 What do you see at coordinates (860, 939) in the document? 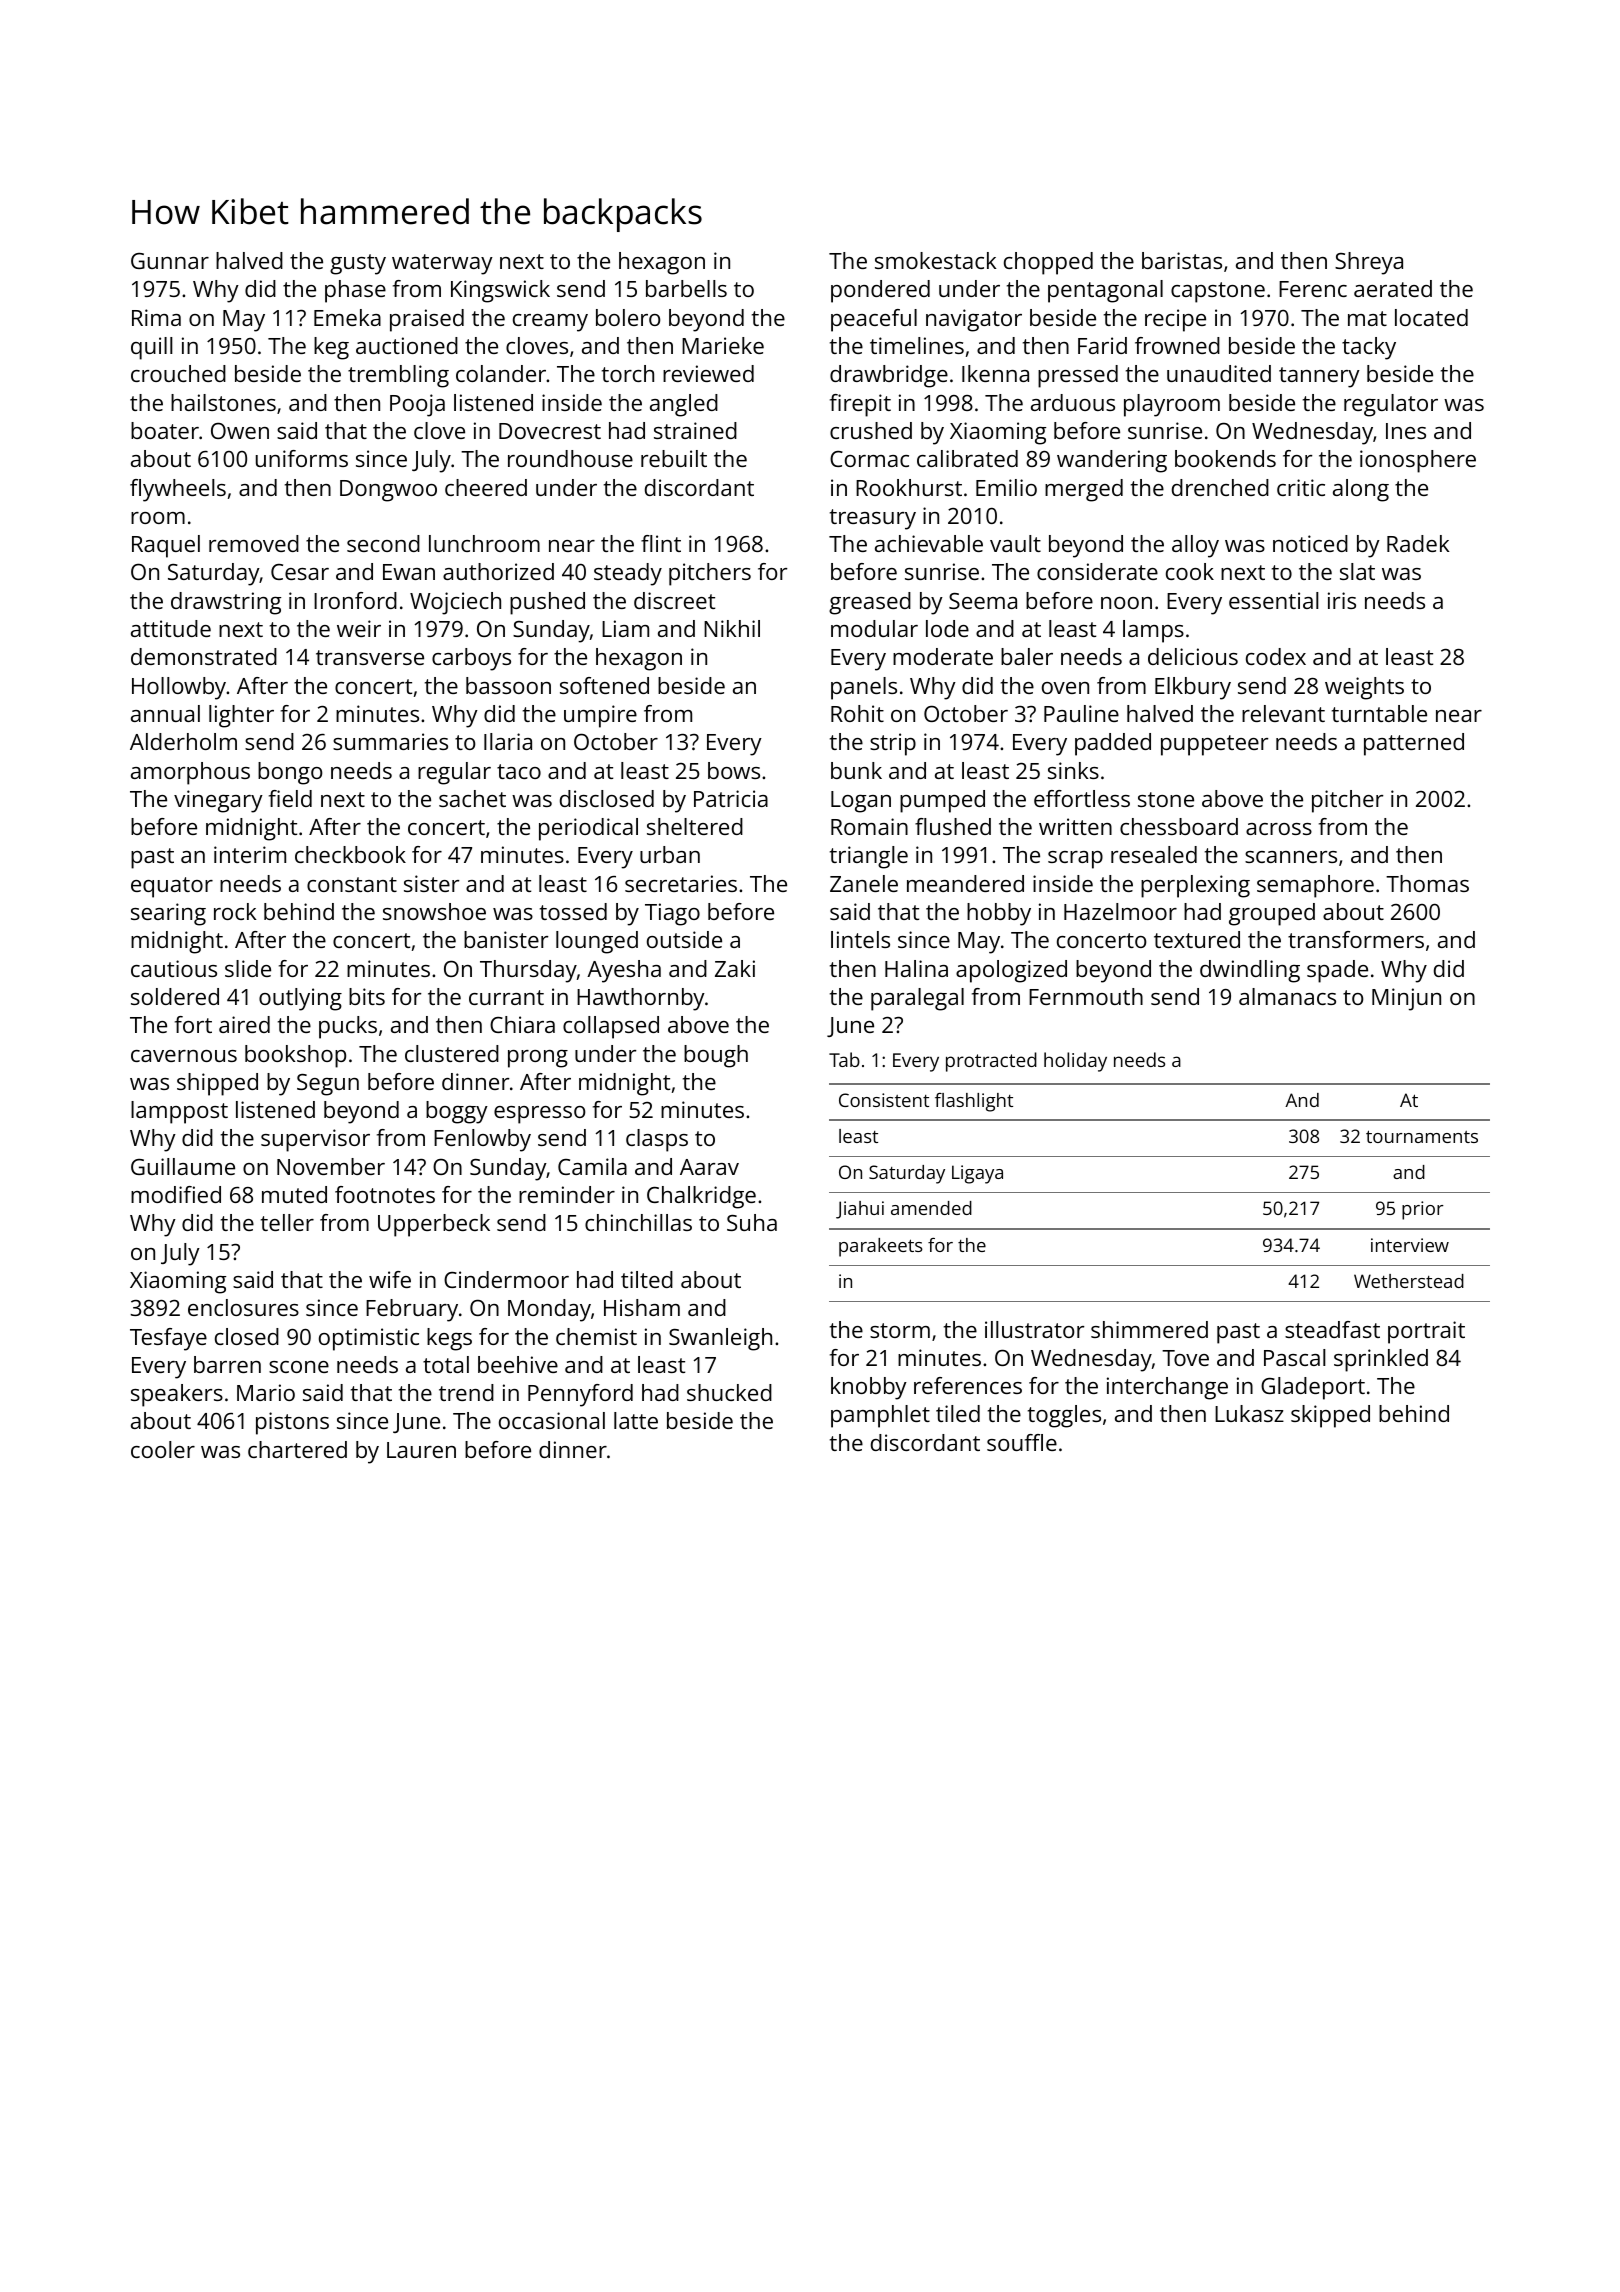
I see `lintels` at bounding box center [860, 939].
